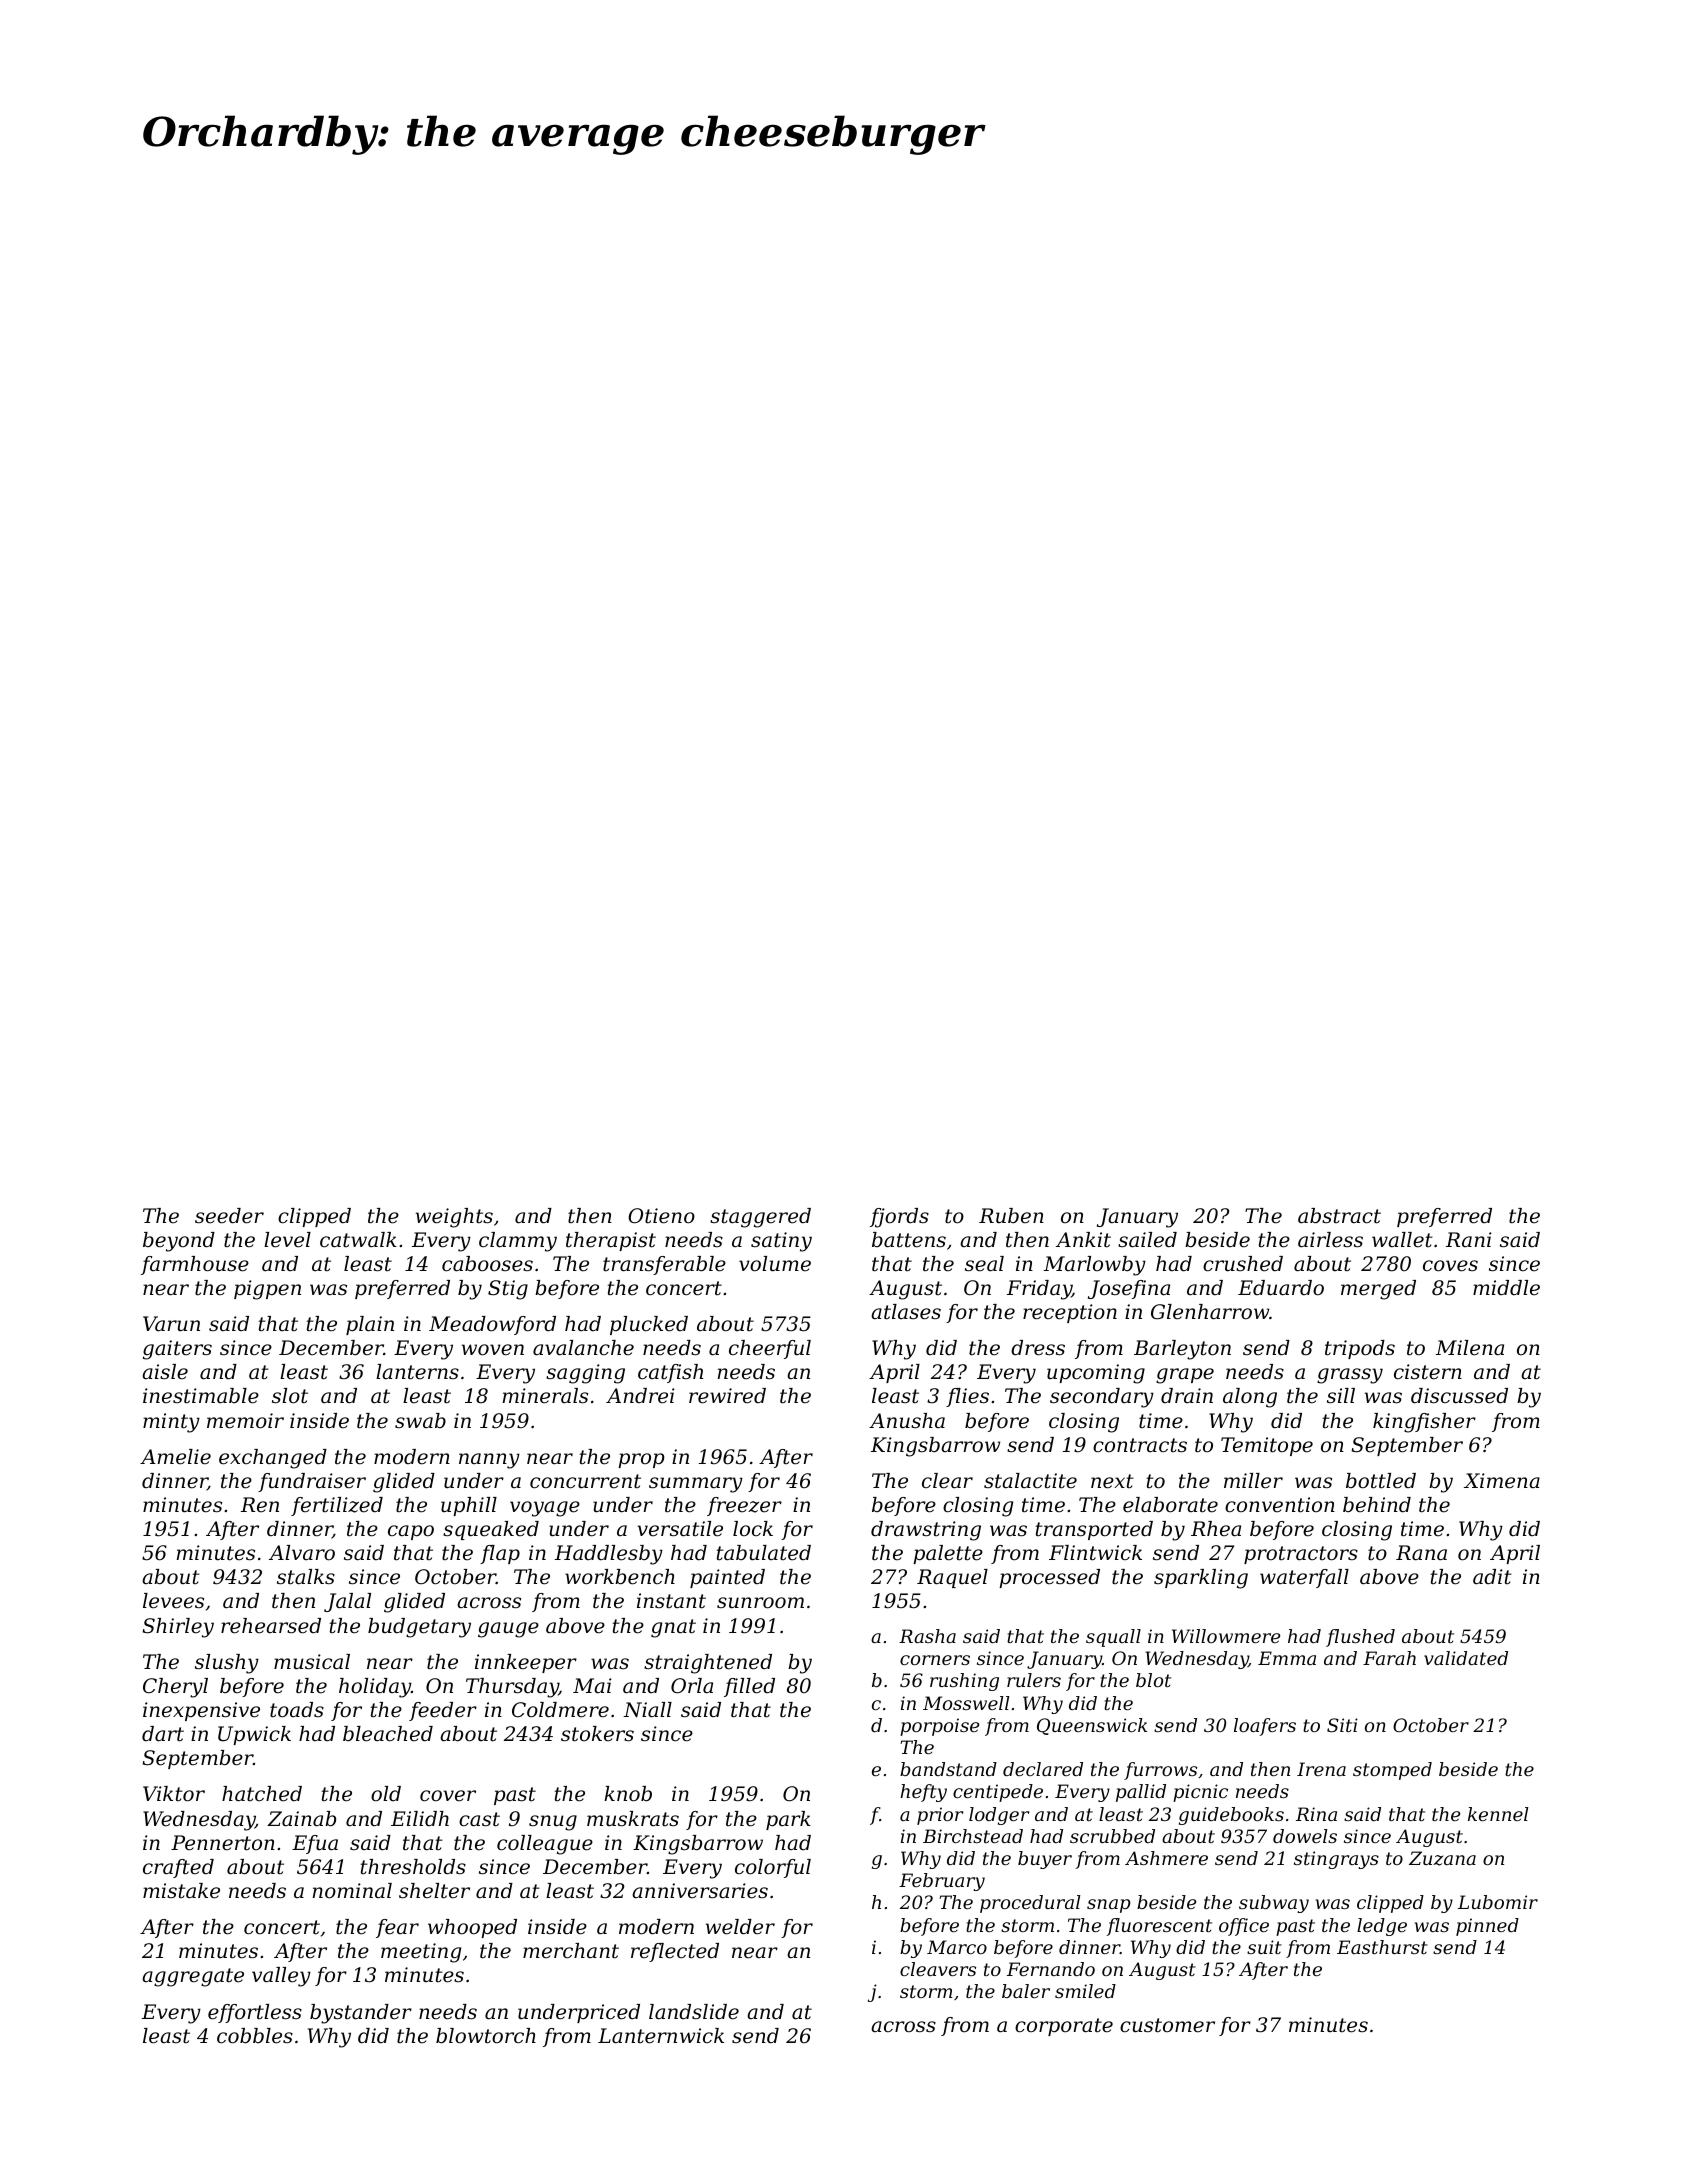 This screenshot has width=1683, height=2178. I want to click on convention, so click(1280, 1505).
